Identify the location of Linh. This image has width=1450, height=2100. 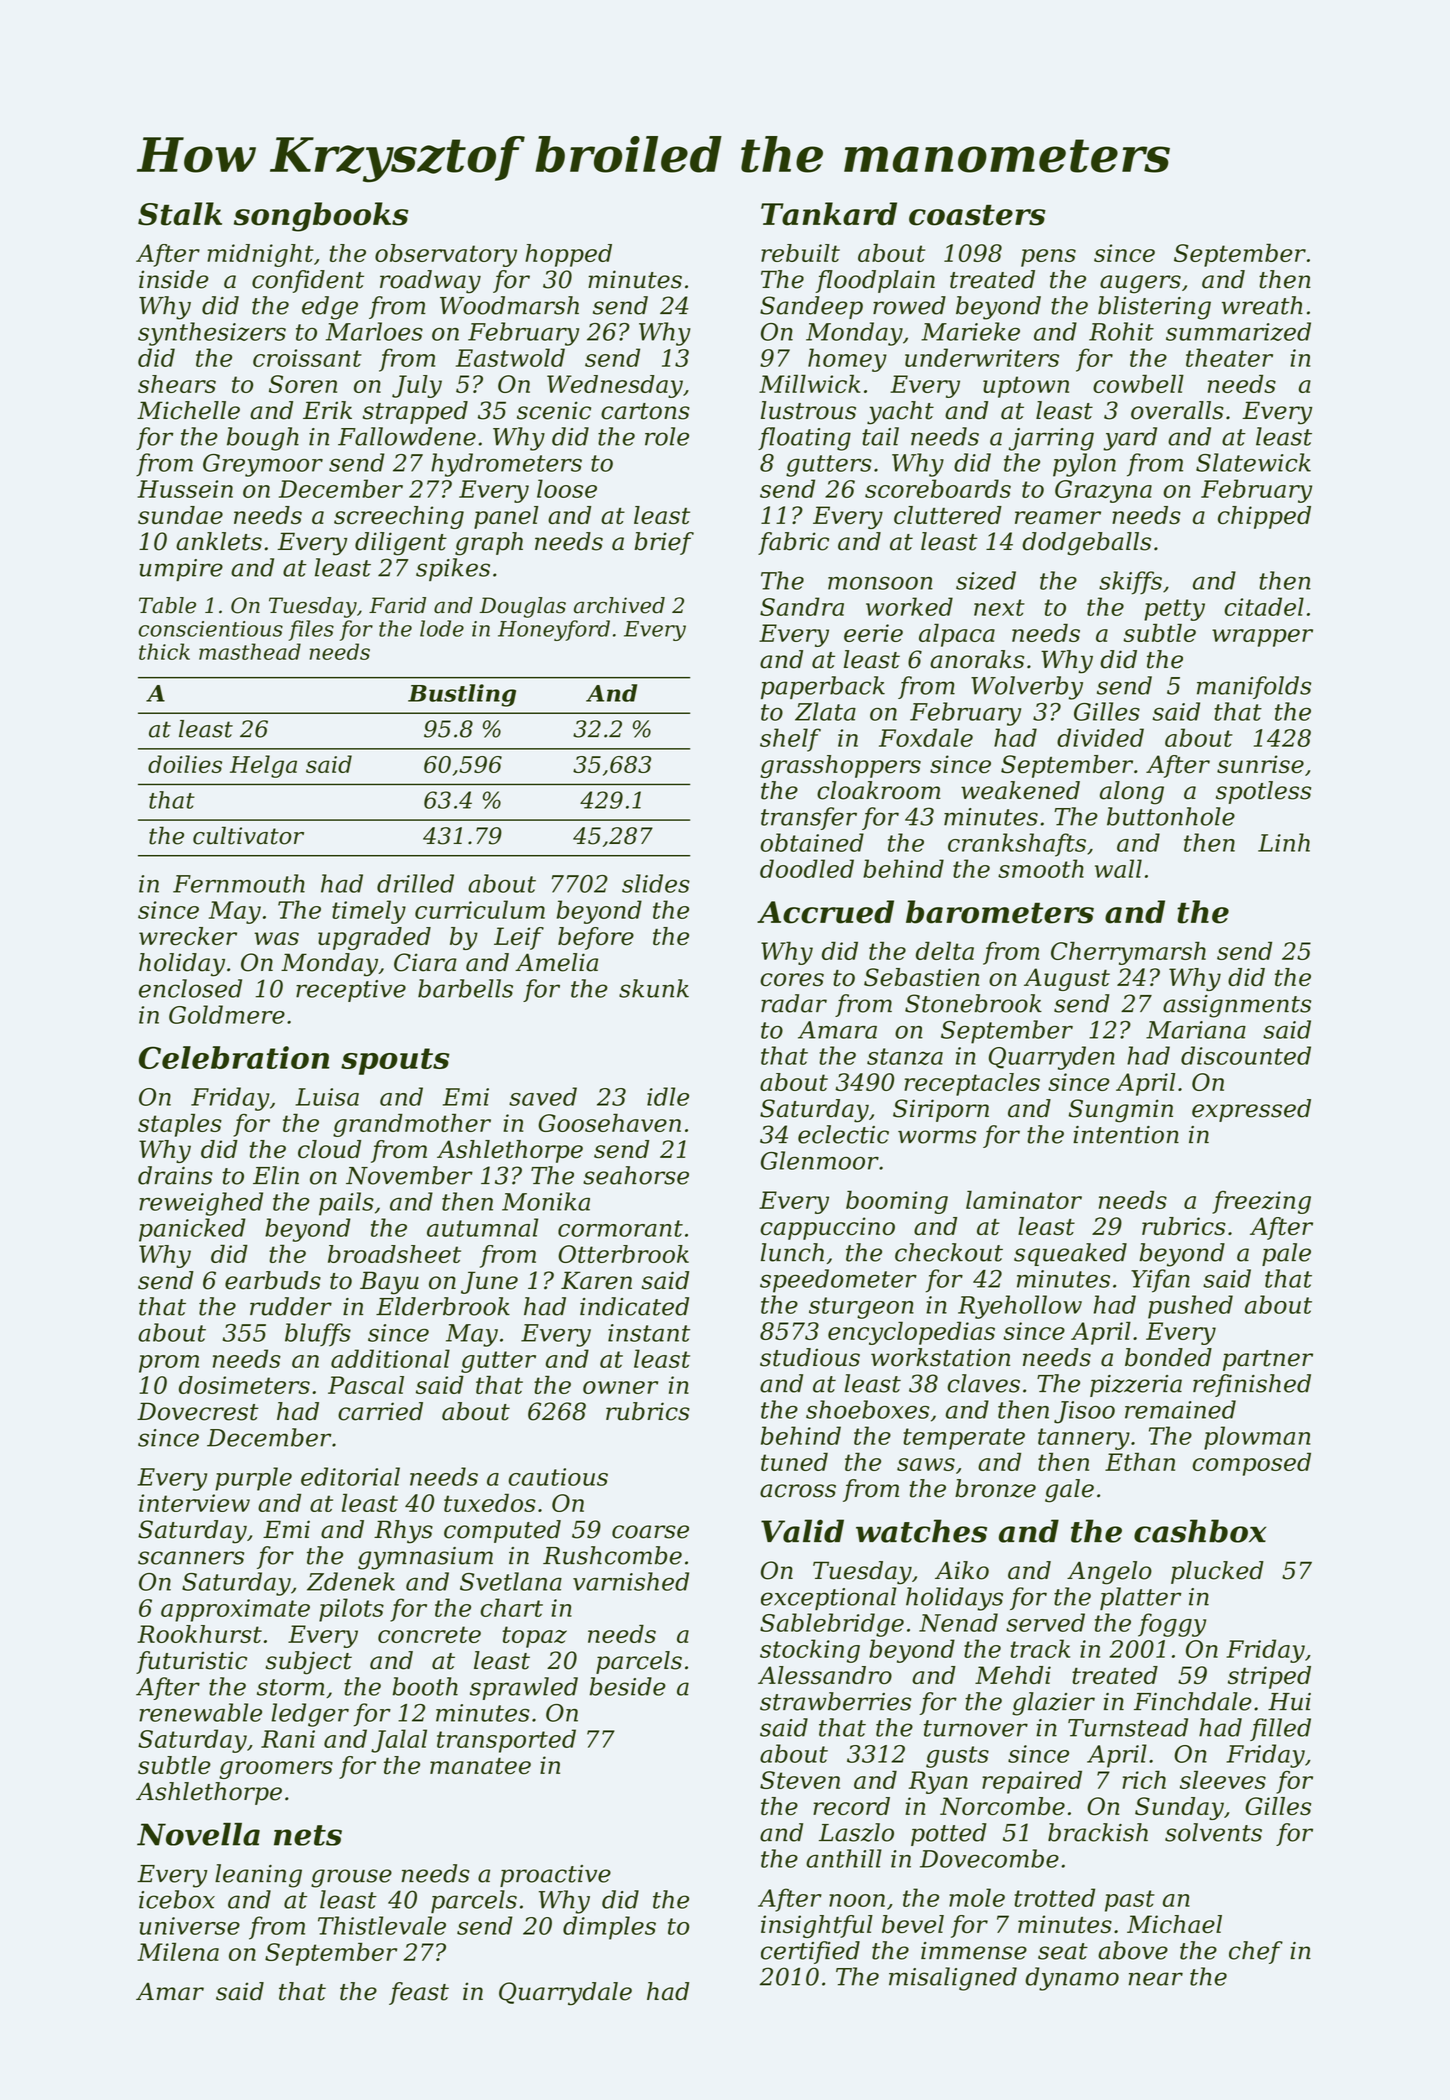
(1284, 842).
